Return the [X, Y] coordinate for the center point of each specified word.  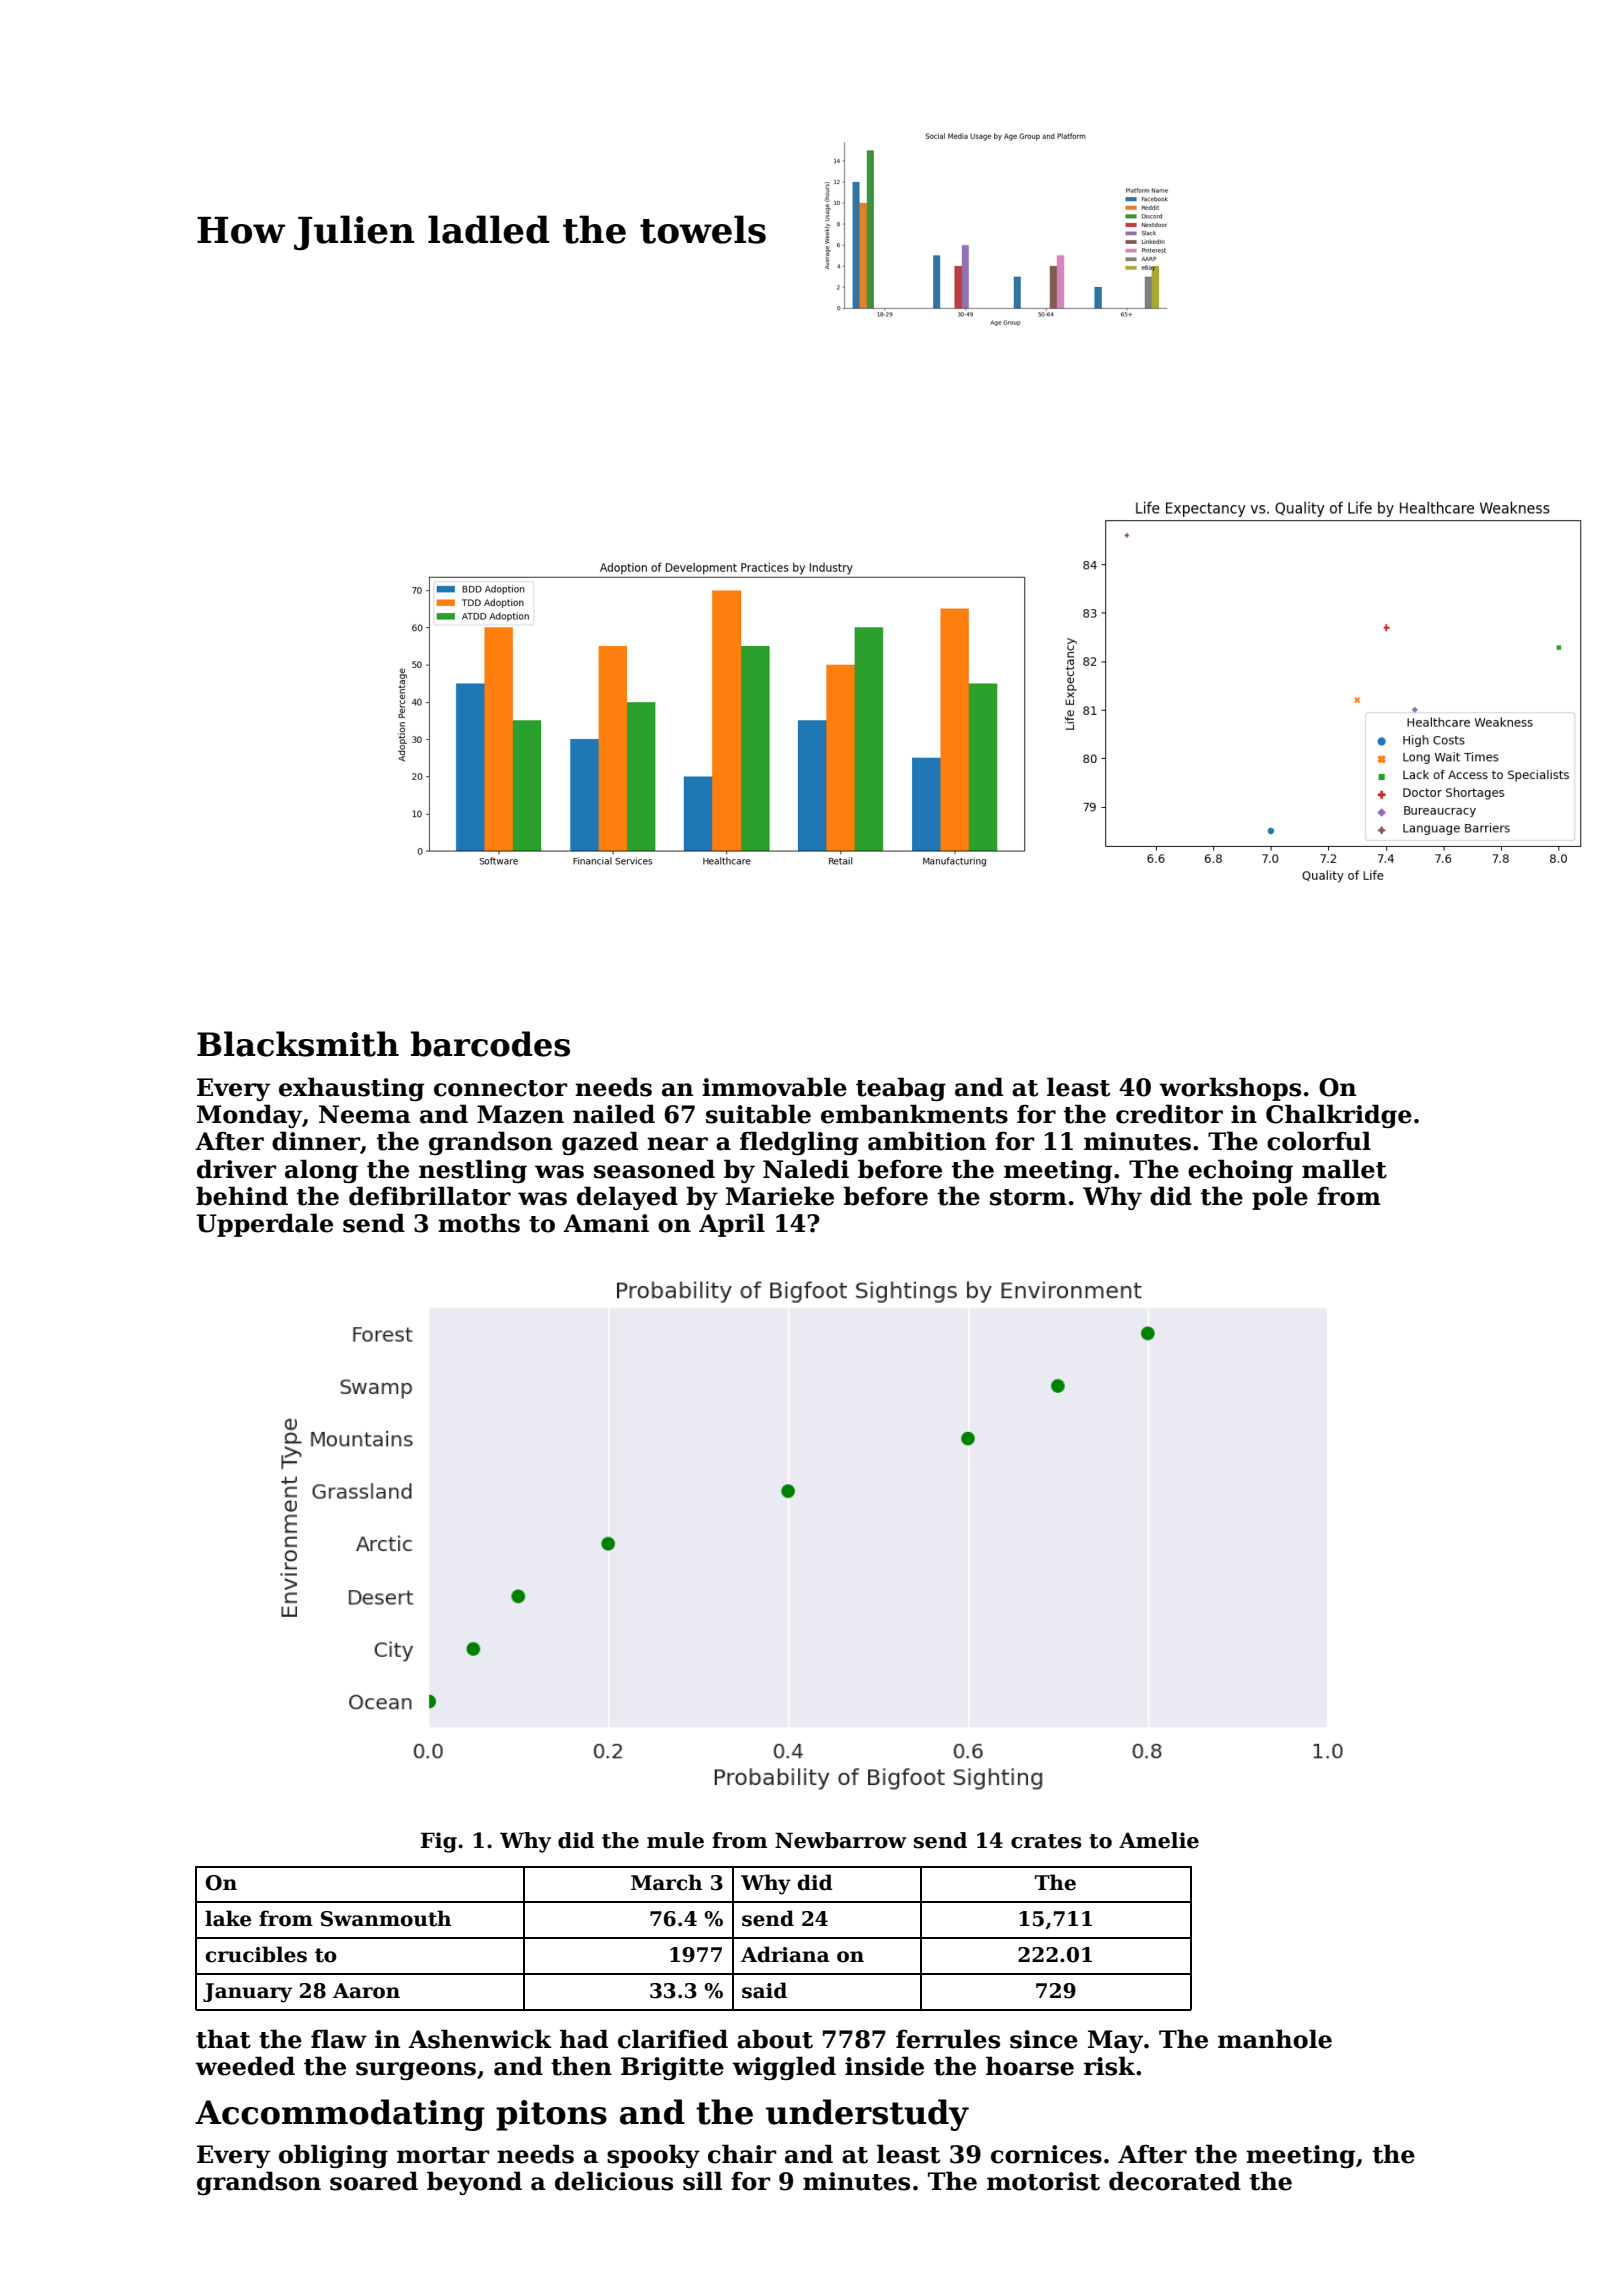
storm [1028, 1197]
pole [1280, 1198]
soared [374, 2181]
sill [702, 2181]
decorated [1175, 2181]
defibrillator [430, 1196]
